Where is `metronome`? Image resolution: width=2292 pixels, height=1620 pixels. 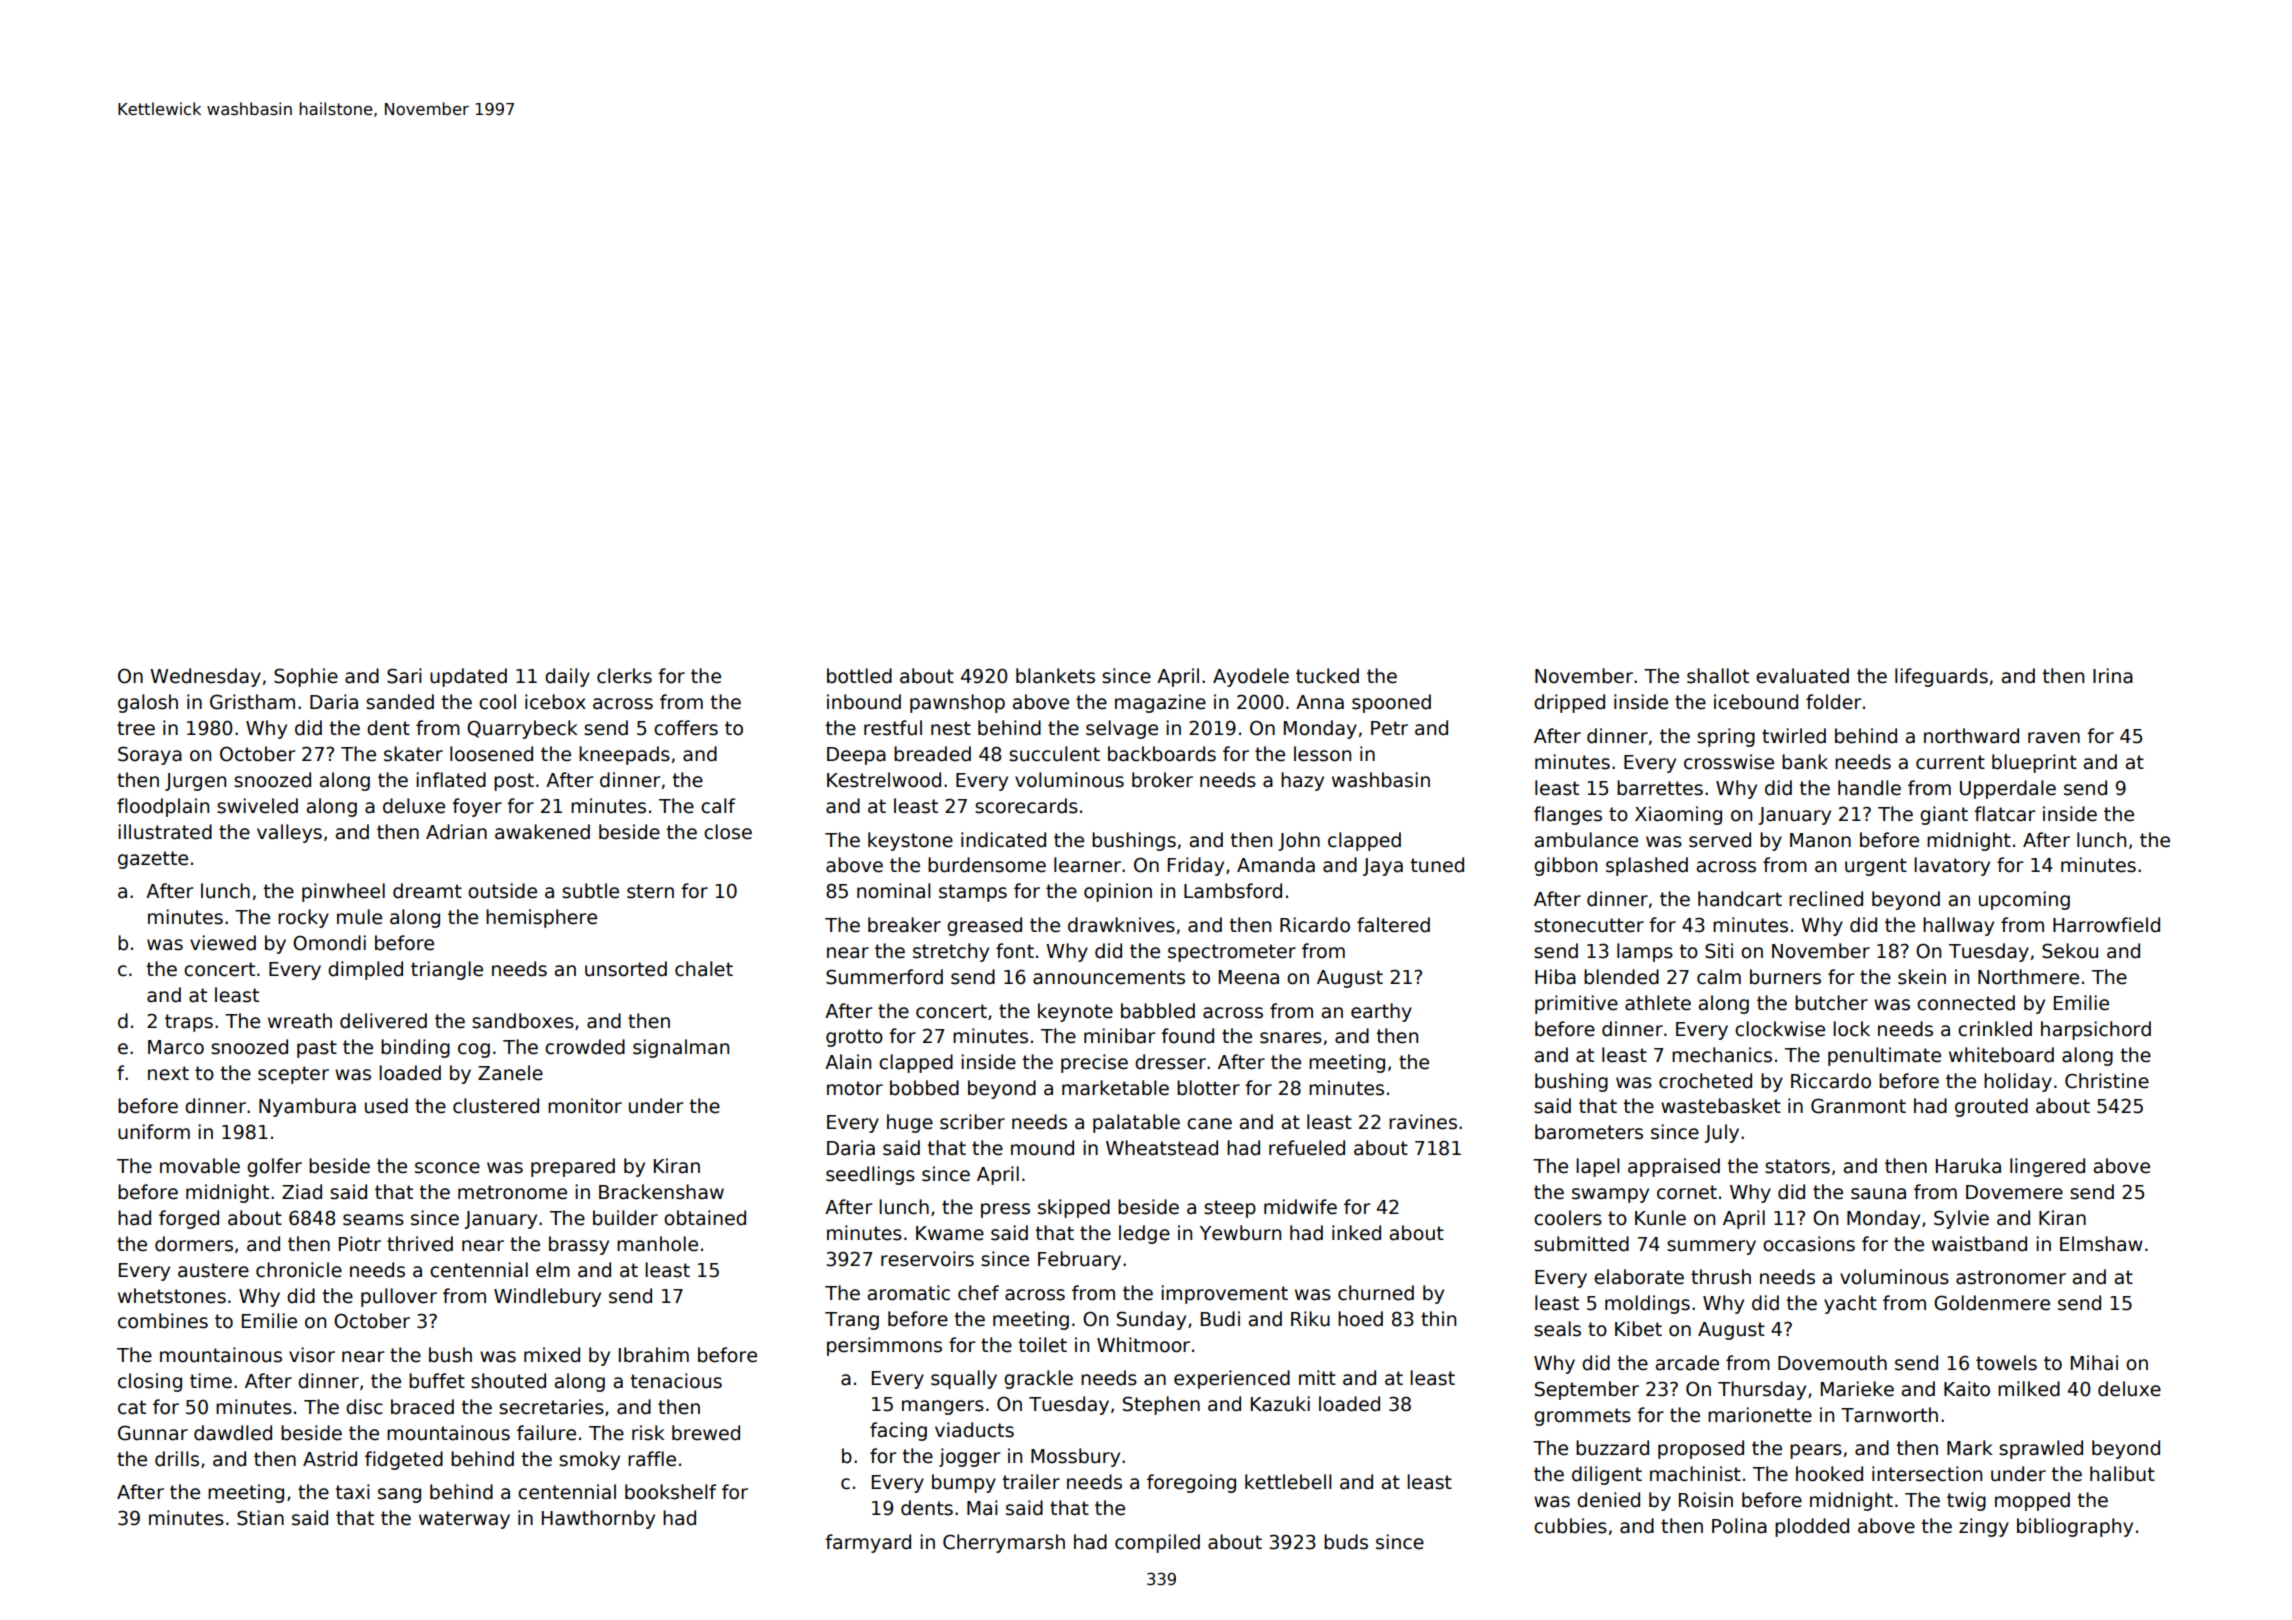
metronome is located at coordinates (512, 1192).
